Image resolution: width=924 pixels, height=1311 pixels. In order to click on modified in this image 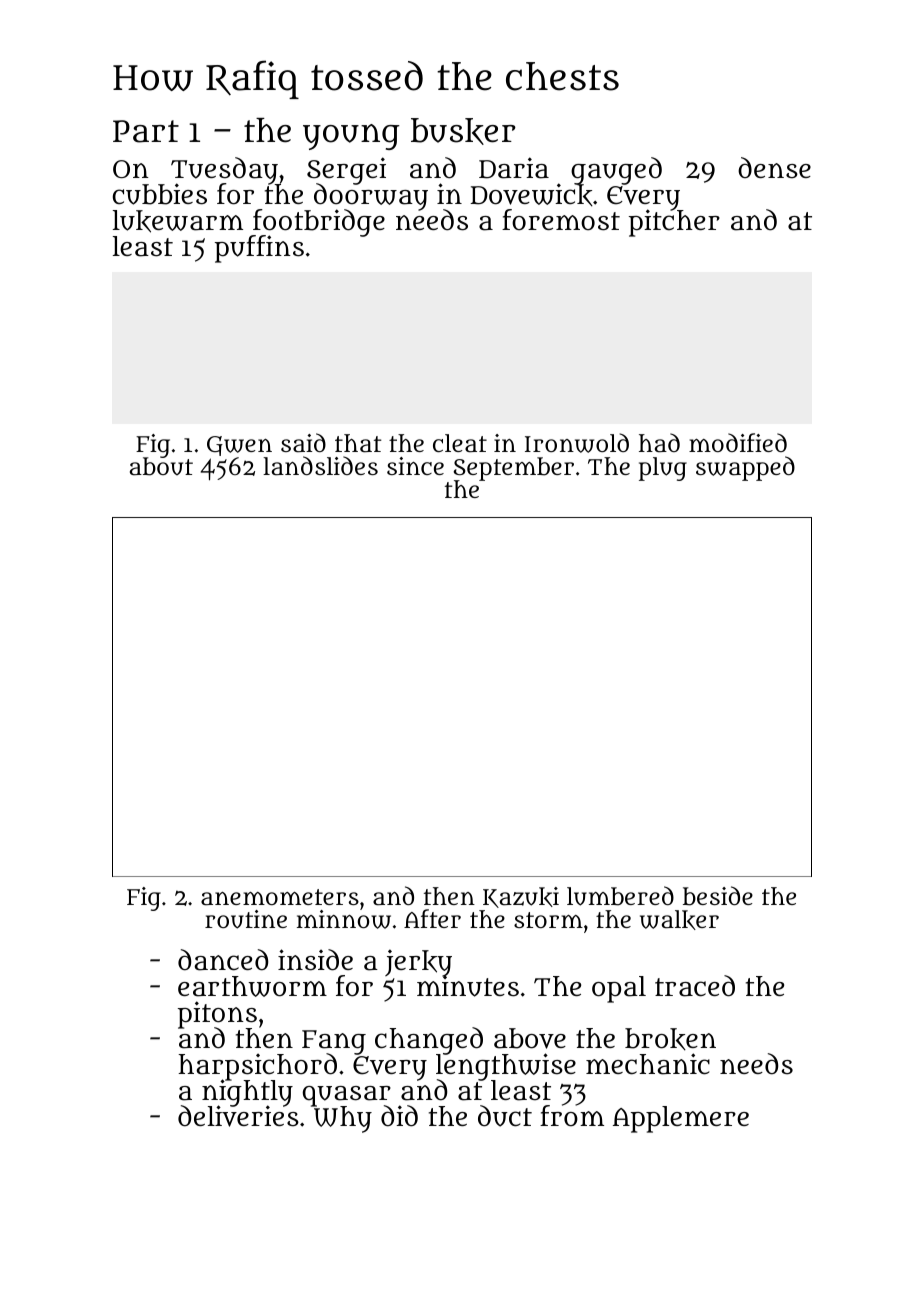, I will do `click(738, 442)`.
